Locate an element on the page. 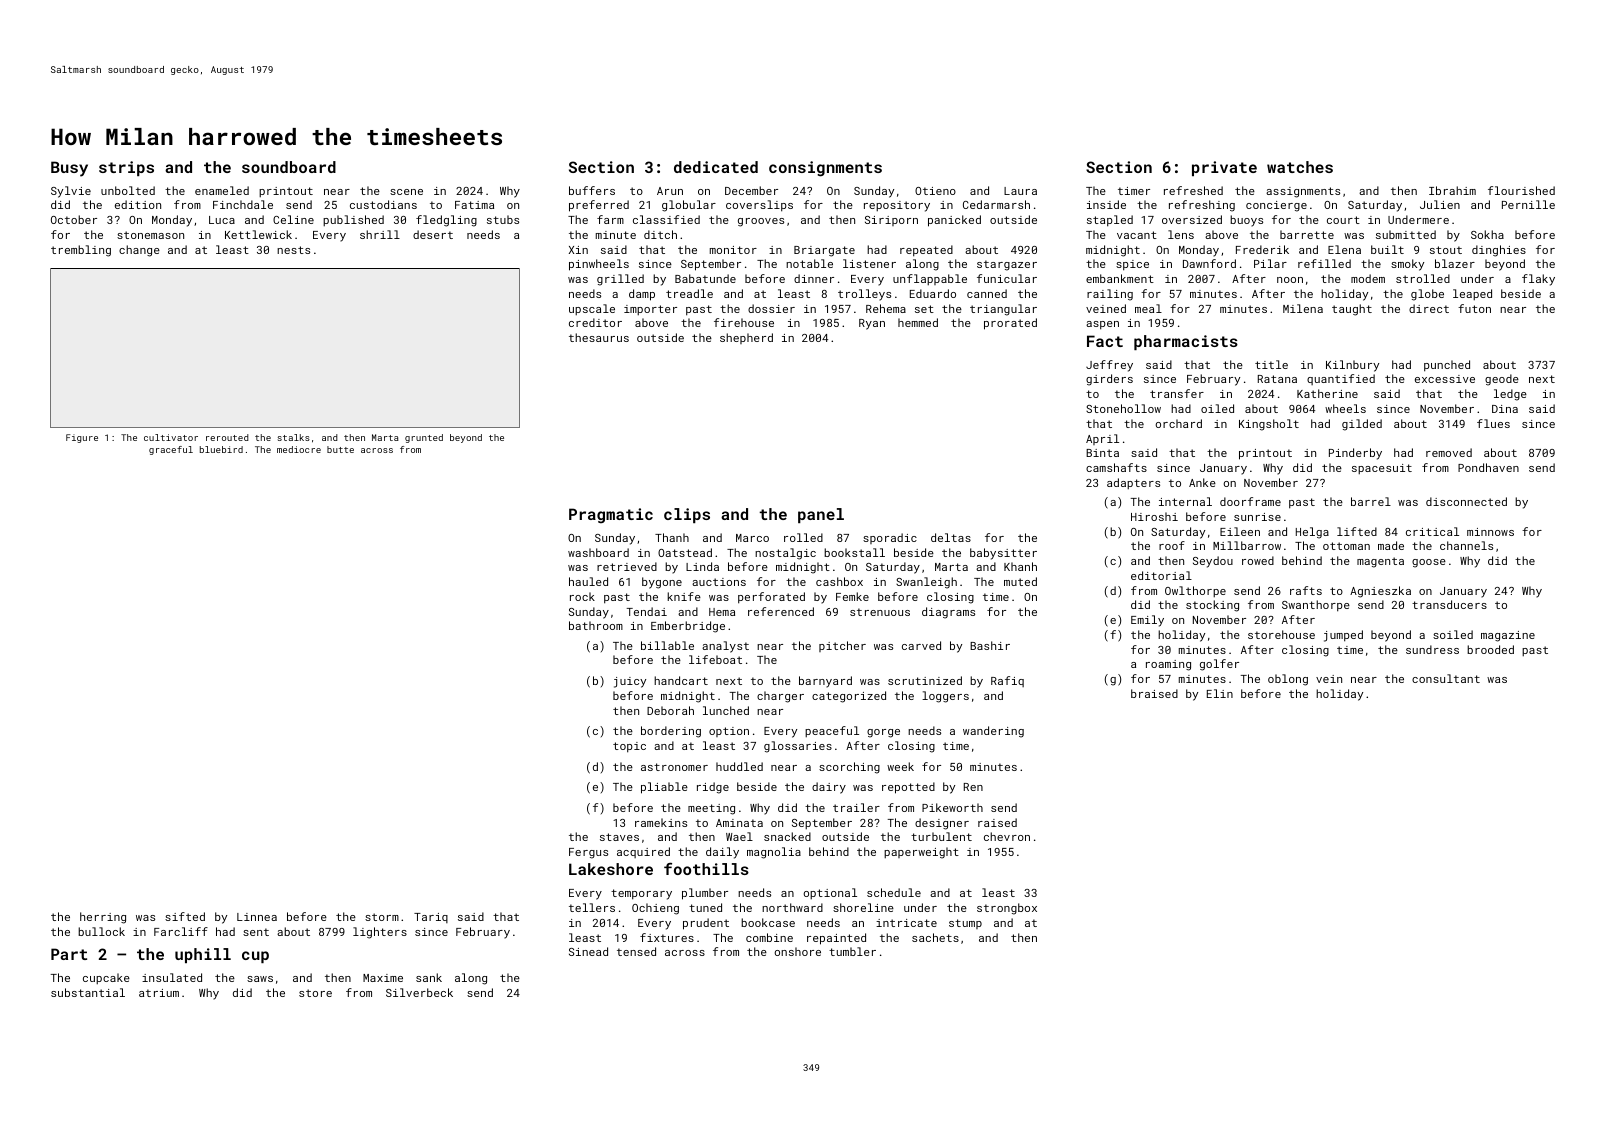  Ratana is located at coordinates (1277, 379).
